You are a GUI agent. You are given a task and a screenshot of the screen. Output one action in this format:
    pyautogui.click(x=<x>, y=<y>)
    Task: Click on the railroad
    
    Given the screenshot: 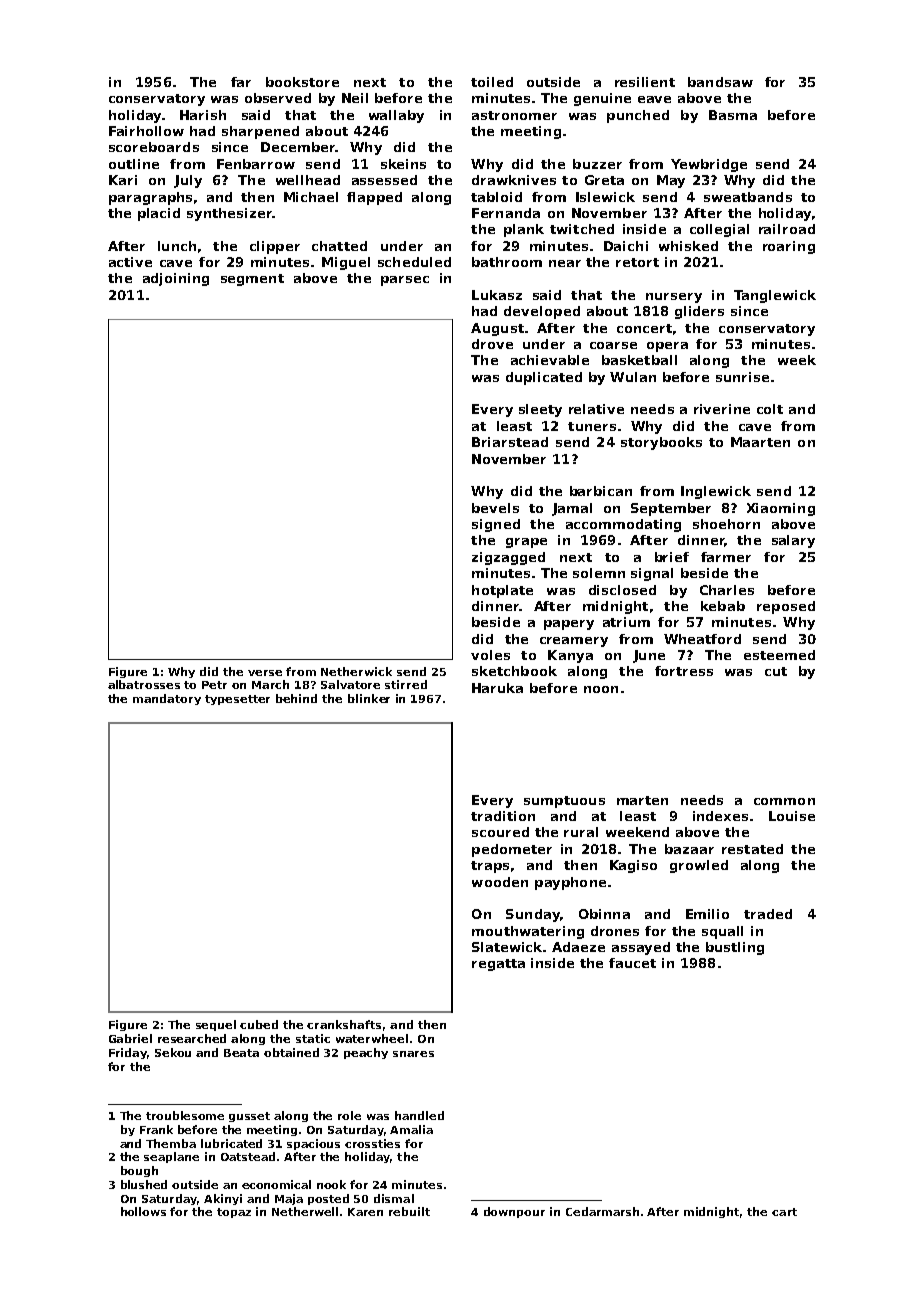 What is the action you would take?
    pyautogui.click(x=787, y=229)
